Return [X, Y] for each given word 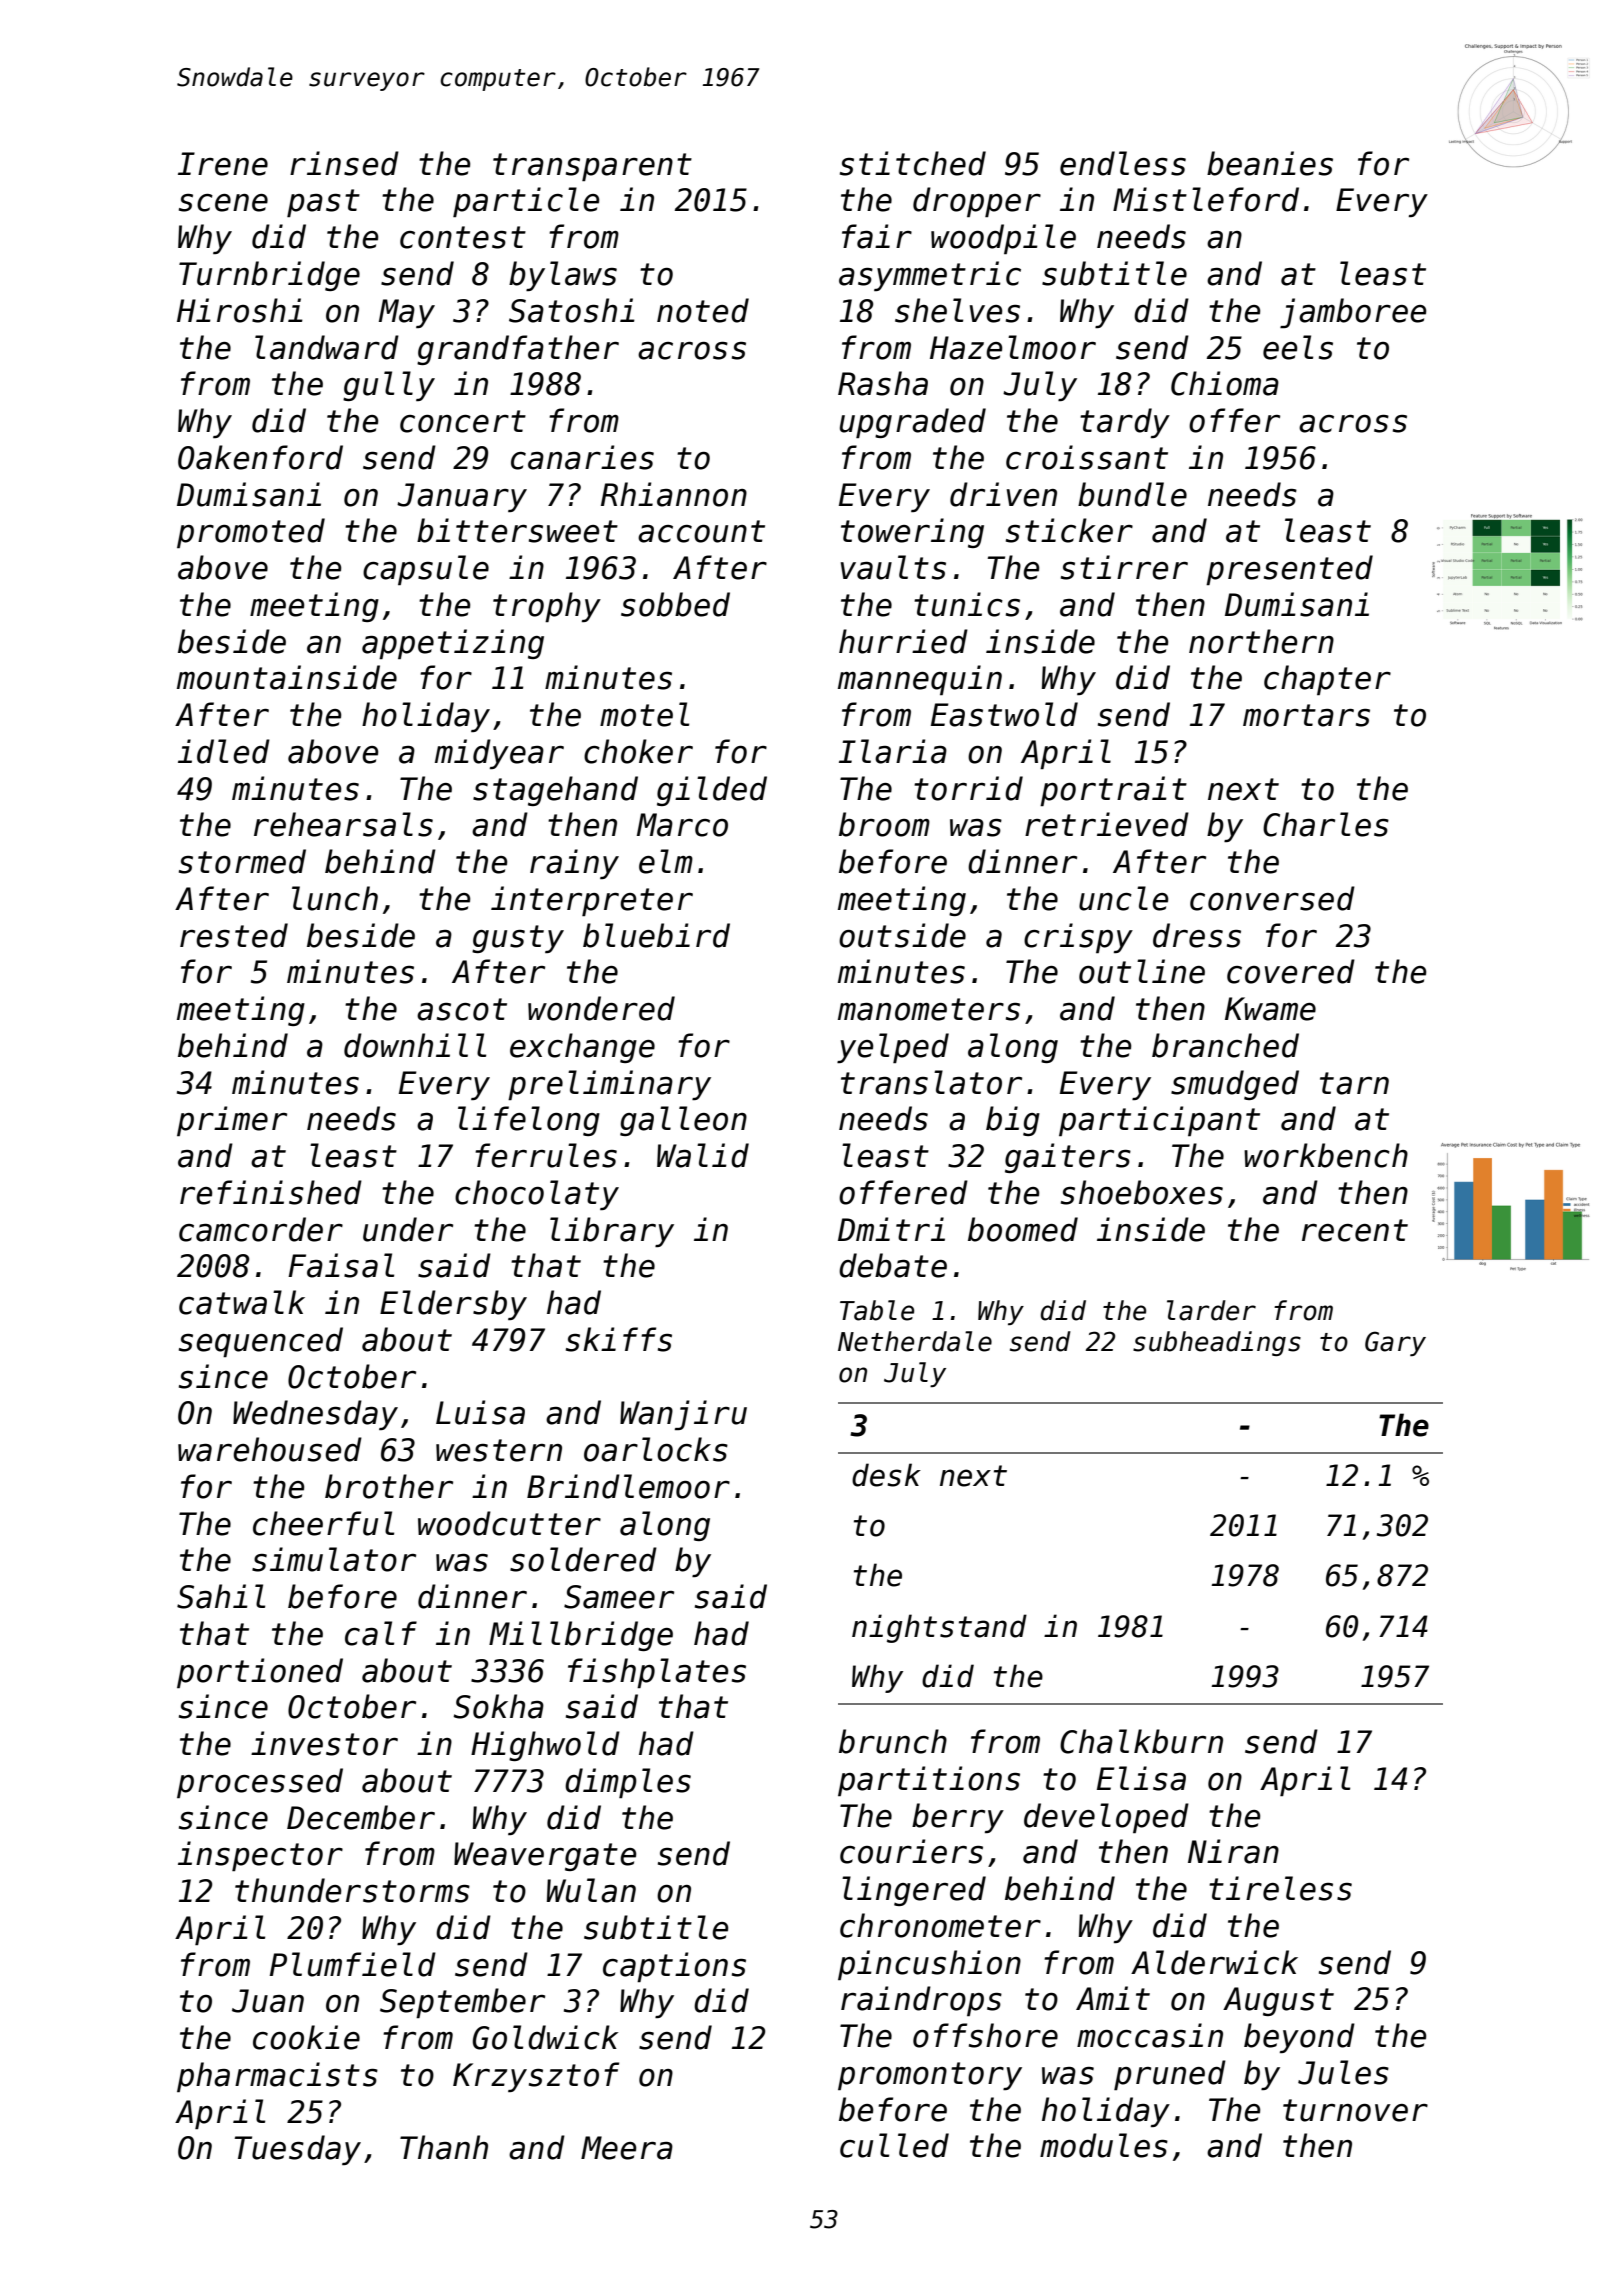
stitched [913, 163]
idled [224, 751]
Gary [1395, 1343]
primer [232, 1121]
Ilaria [893, 751]
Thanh [444, 2147]
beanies [1270, 163]
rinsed [344, 163]
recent [1355, 1230]
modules [1104, 2145]
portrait [1113, 791]
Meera [627, 2148]
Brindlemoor [628, 1486]
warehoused [270, 1449]
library [612, 1232]
